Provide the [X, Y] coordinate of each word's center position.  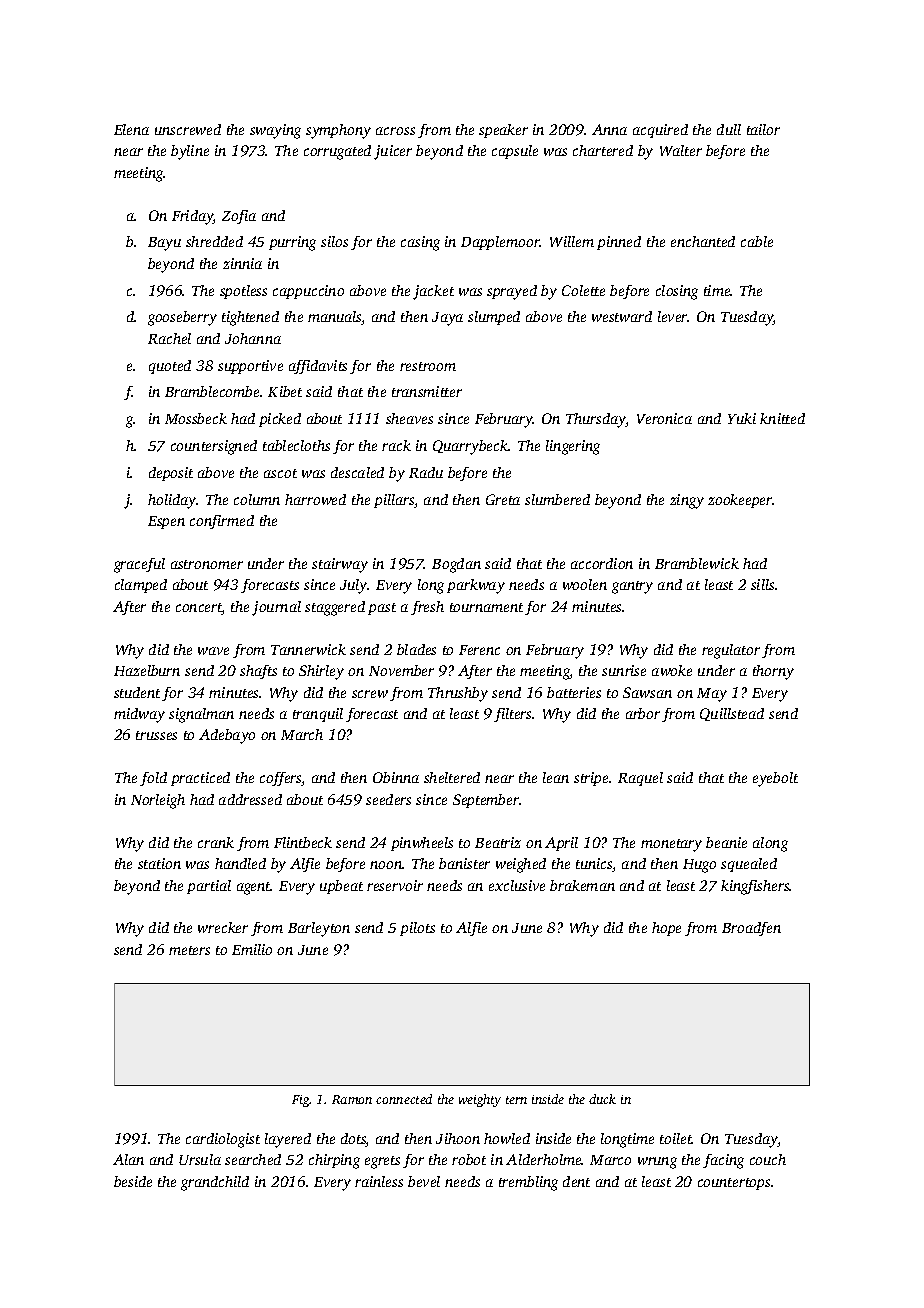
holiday [172, 501]
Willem [572, 241]
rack [396, 445]
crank [216, 842]
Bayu [164, 244]
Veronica [664, 418]
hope [666, 929]
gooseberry [182, 318]
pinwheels [422, 844]
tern [516, 1100]
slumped [494, 318]
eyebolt [775, 779]
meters [189, 950]
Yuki [742, 418]
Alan [128, 1159]
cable [757, 241]
